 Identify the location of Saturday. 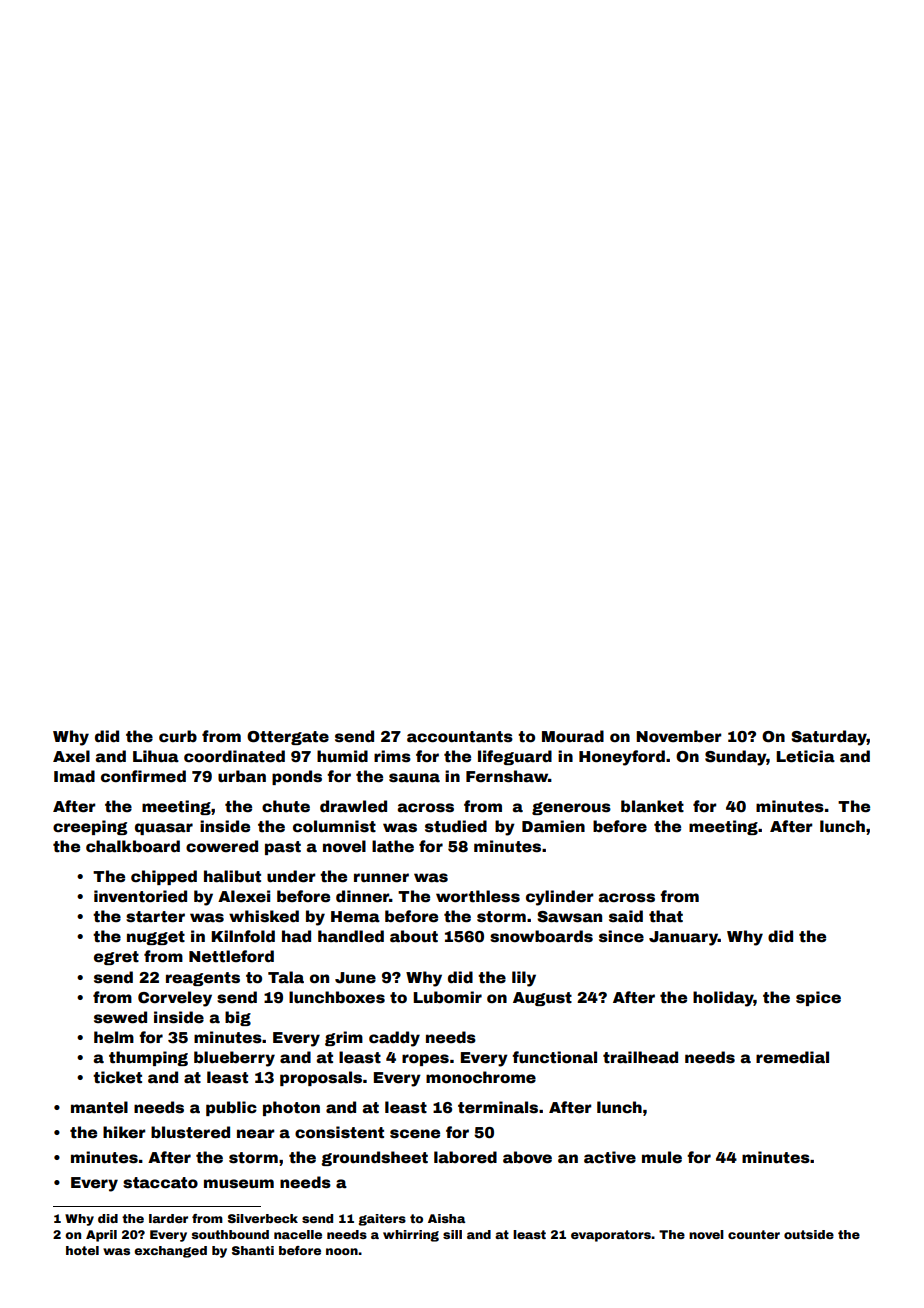
(829, 738).
